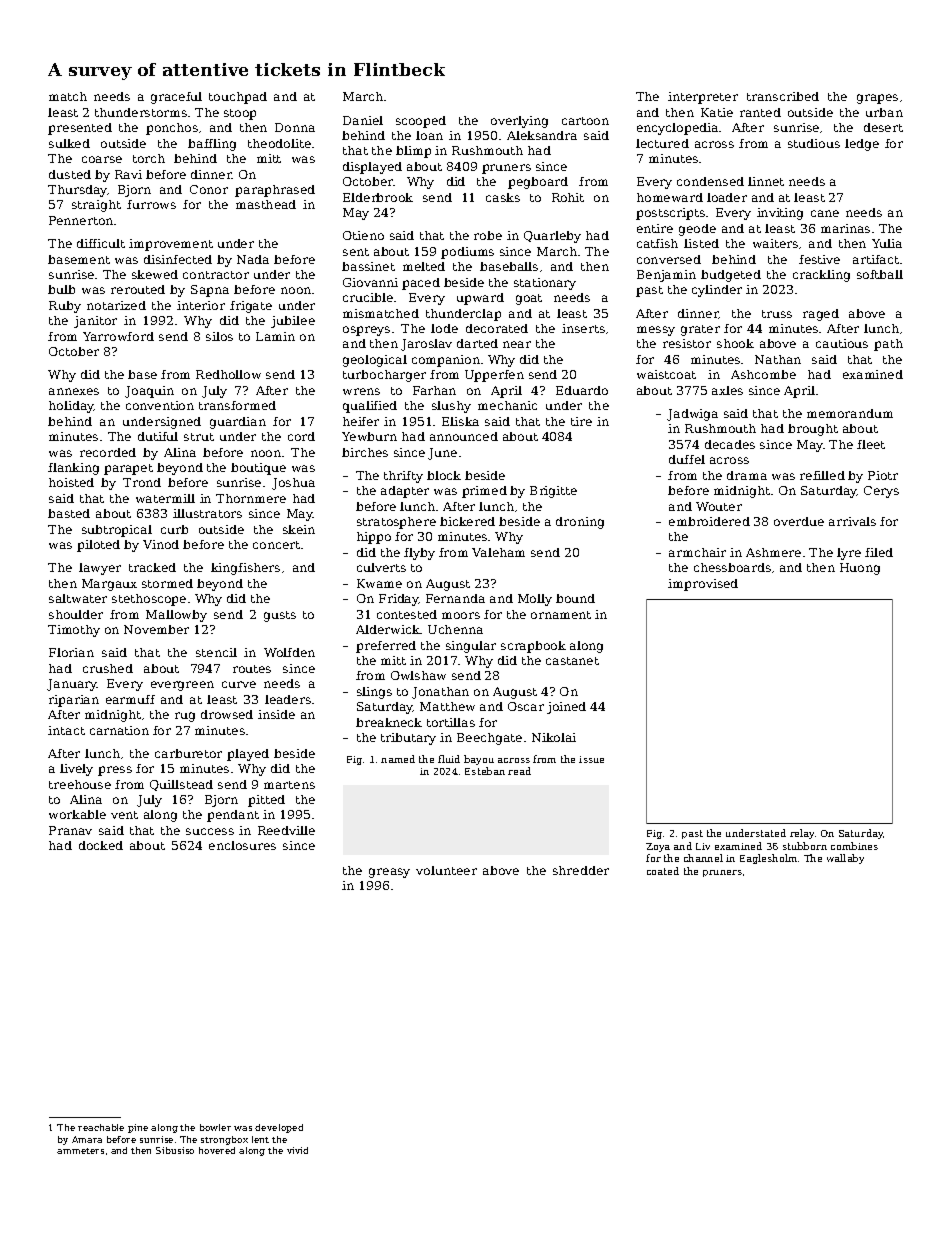 The width and height of the screenshot is (952, 1233). Describe the element at coordinates (581, 870) in the screenshot. I see `shredder` at that location.
